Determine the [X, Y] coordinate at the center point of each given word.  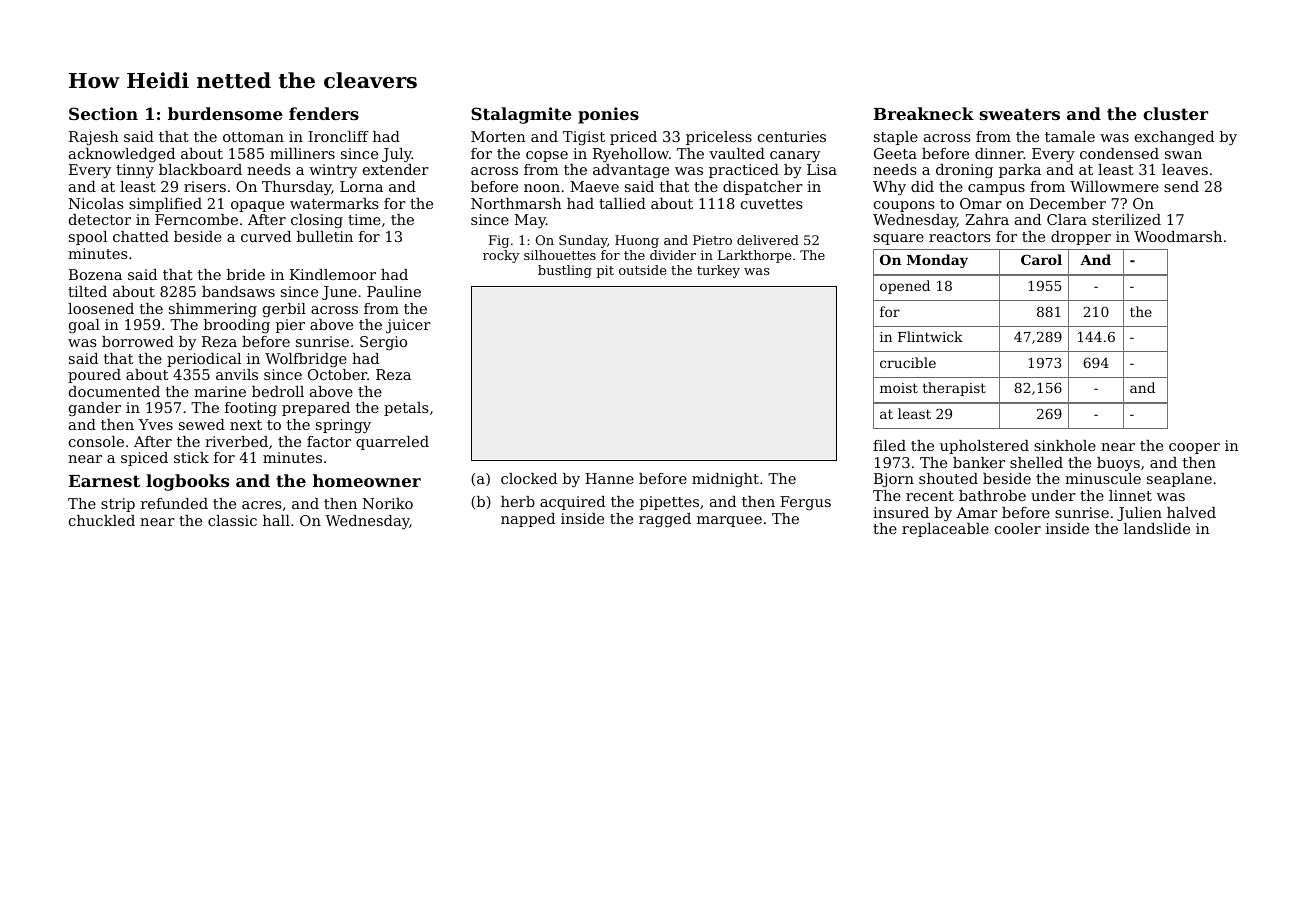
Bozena [95, 274]
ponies [608, 115]
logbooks [187, 482]
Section [103, 113]
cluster [1175, 113]
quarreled [392, 443]
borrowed [138, 341]
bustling [565, 271]
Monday [937, 261]
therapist [954, 389]
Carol [1041, 259]
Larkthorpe [754, 256]
